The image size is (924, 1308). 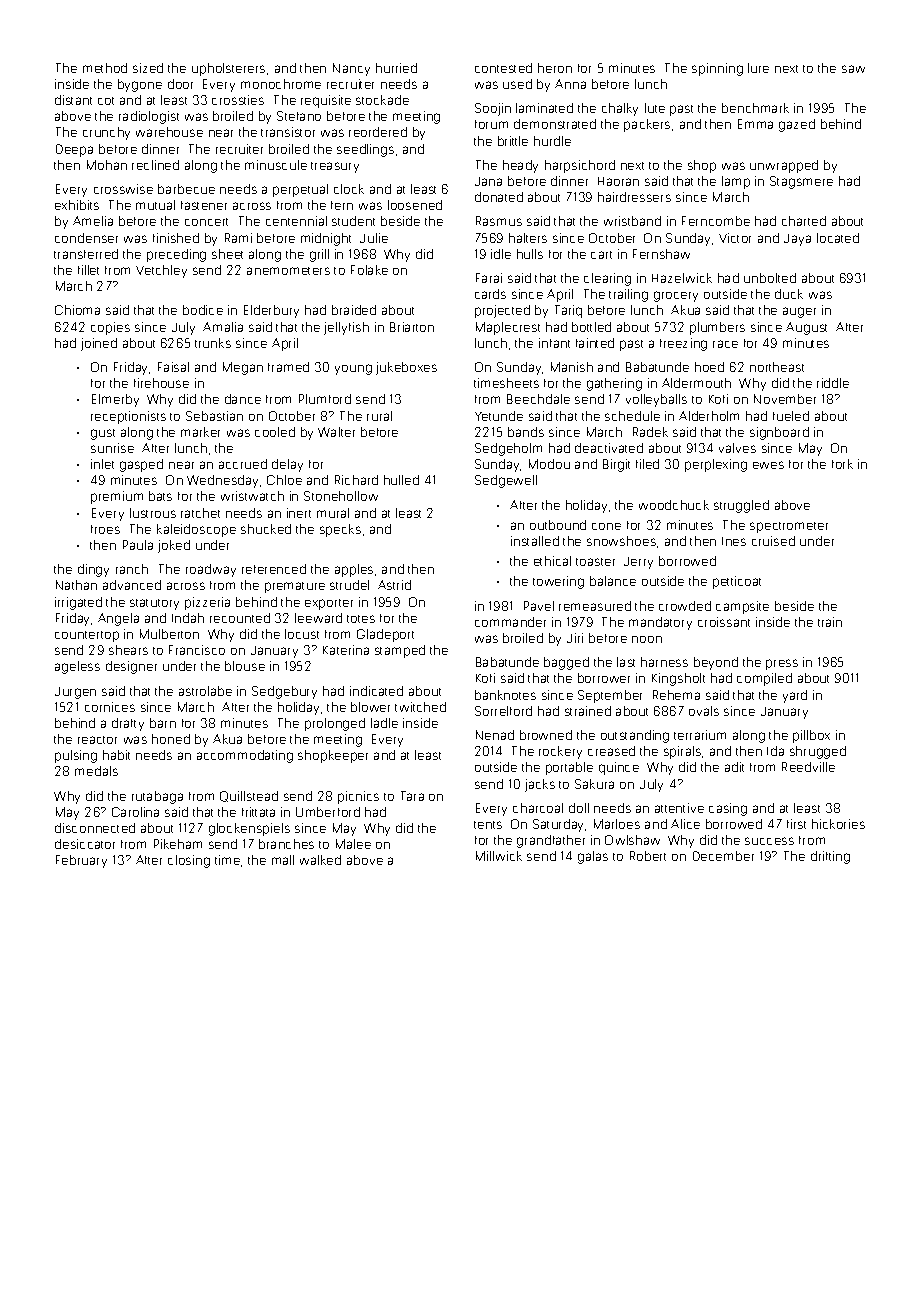 What do you see at coordinates (238, 100) in the document?
I see `crossties` at bounding box center [238, 100].
